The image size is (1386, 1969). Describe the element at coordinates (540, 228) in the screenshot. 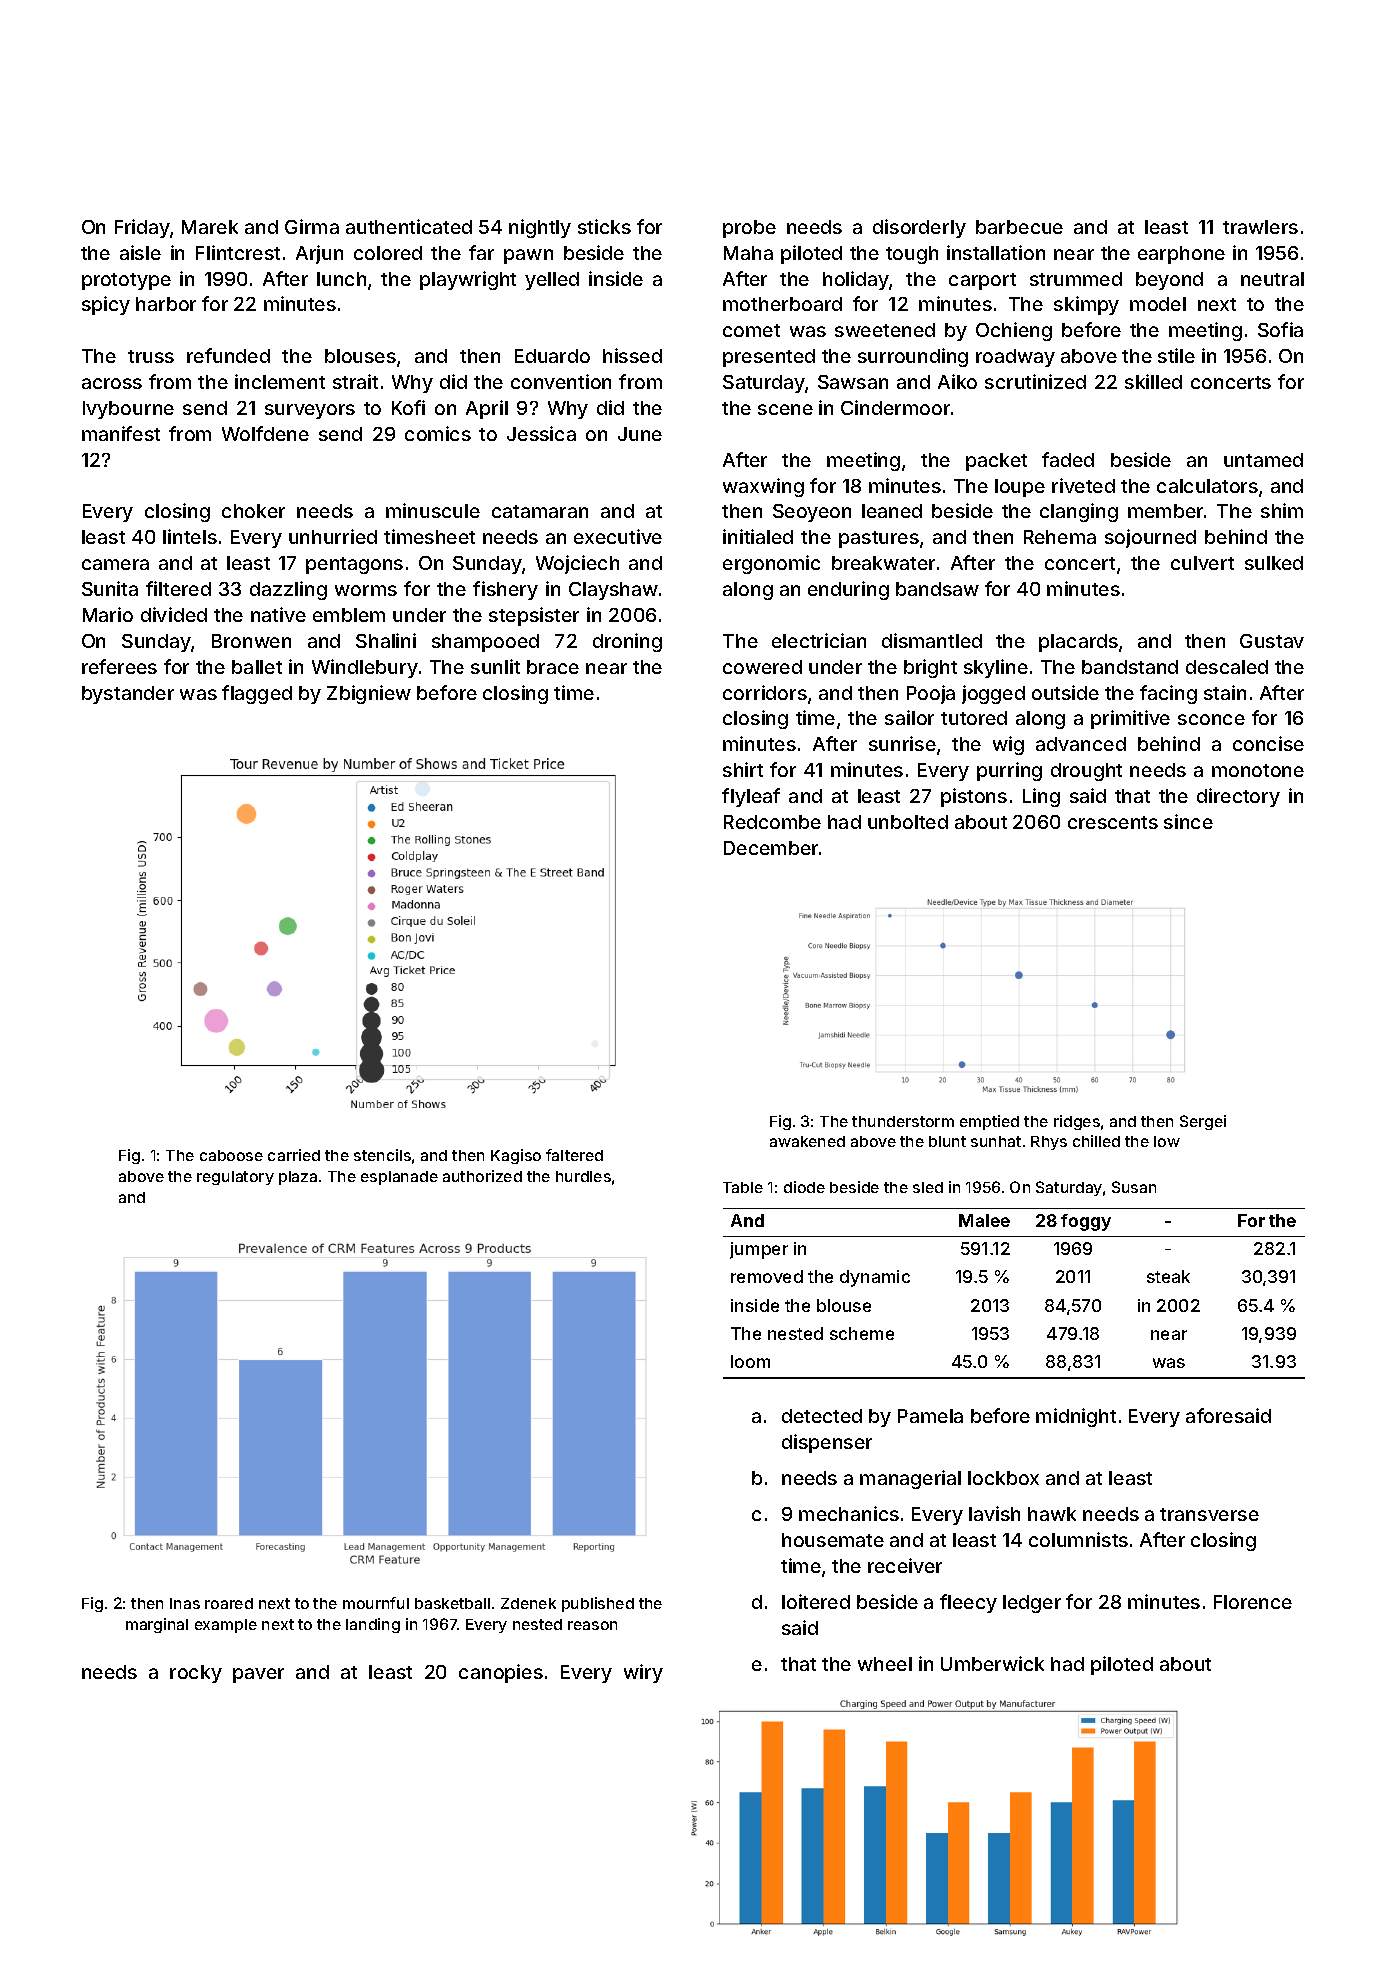

I see `nightly` at that location.
